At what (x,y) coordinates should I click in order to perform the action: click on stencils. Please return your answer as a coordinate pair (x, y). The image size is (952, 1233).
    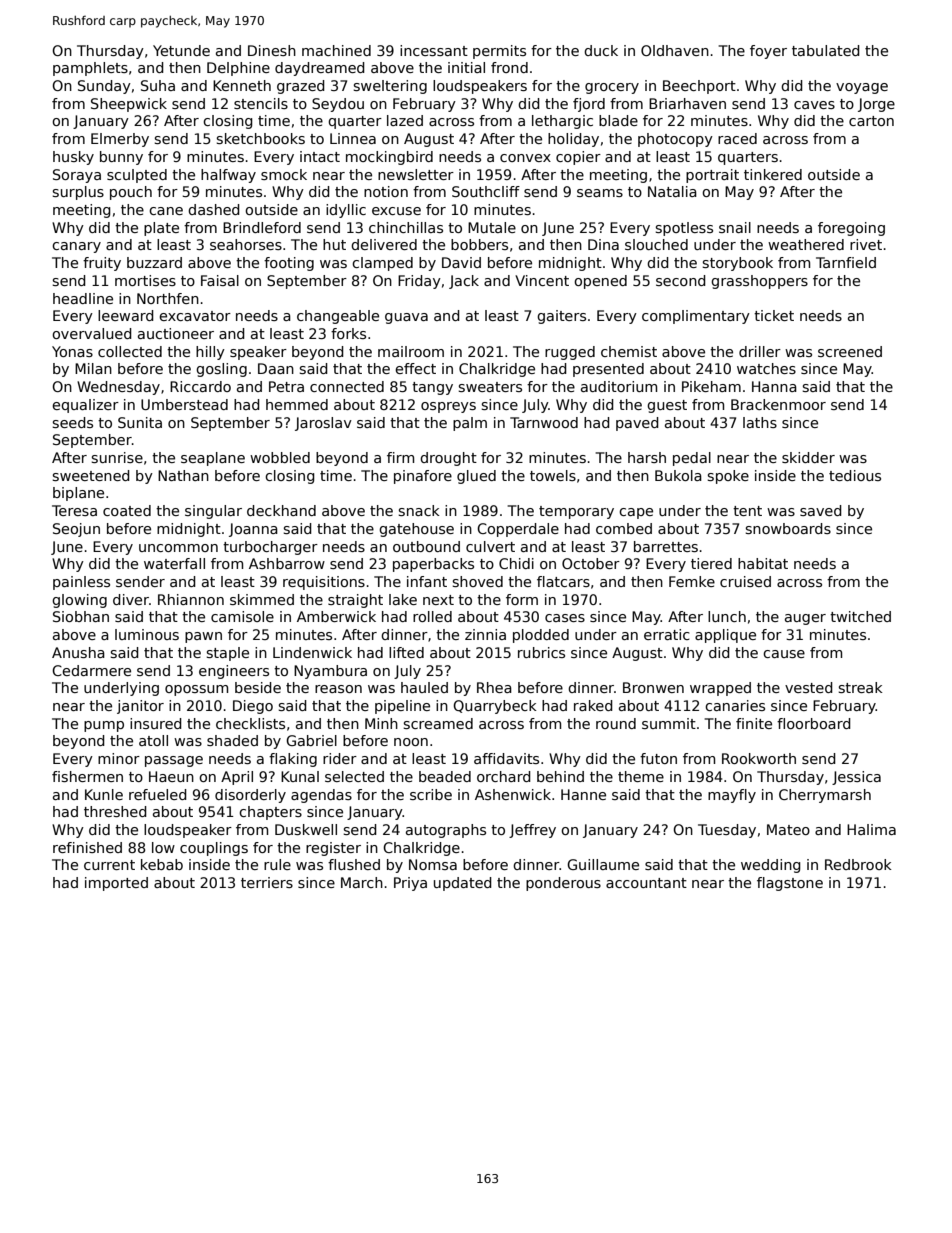
    Looking at the image, I should click on (261, 103).
